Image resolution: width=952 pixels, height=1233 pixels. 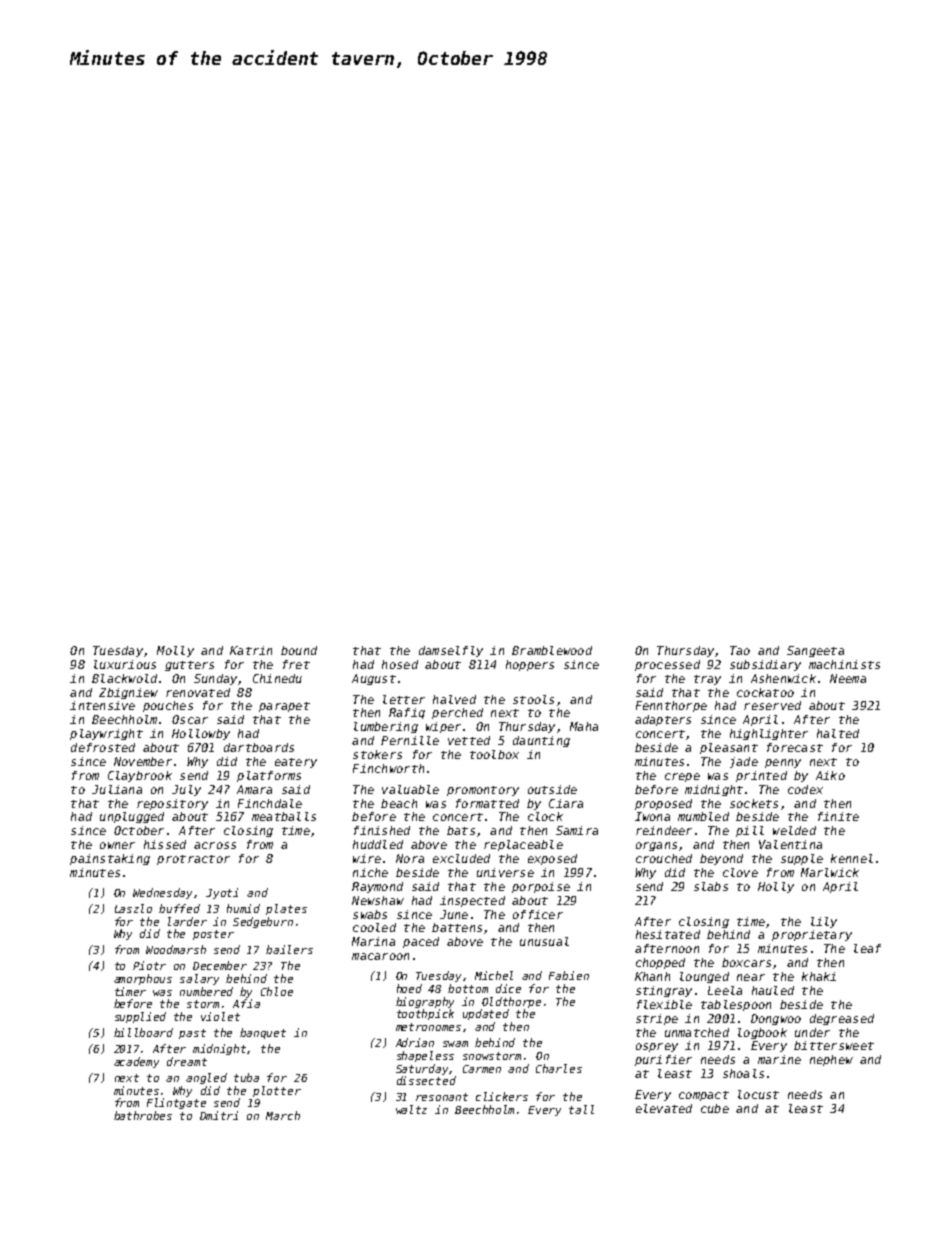 What do you see at coordinates (136, 1062) in the screenshot?
I see `academy` at bounding box center [136, 1062].
